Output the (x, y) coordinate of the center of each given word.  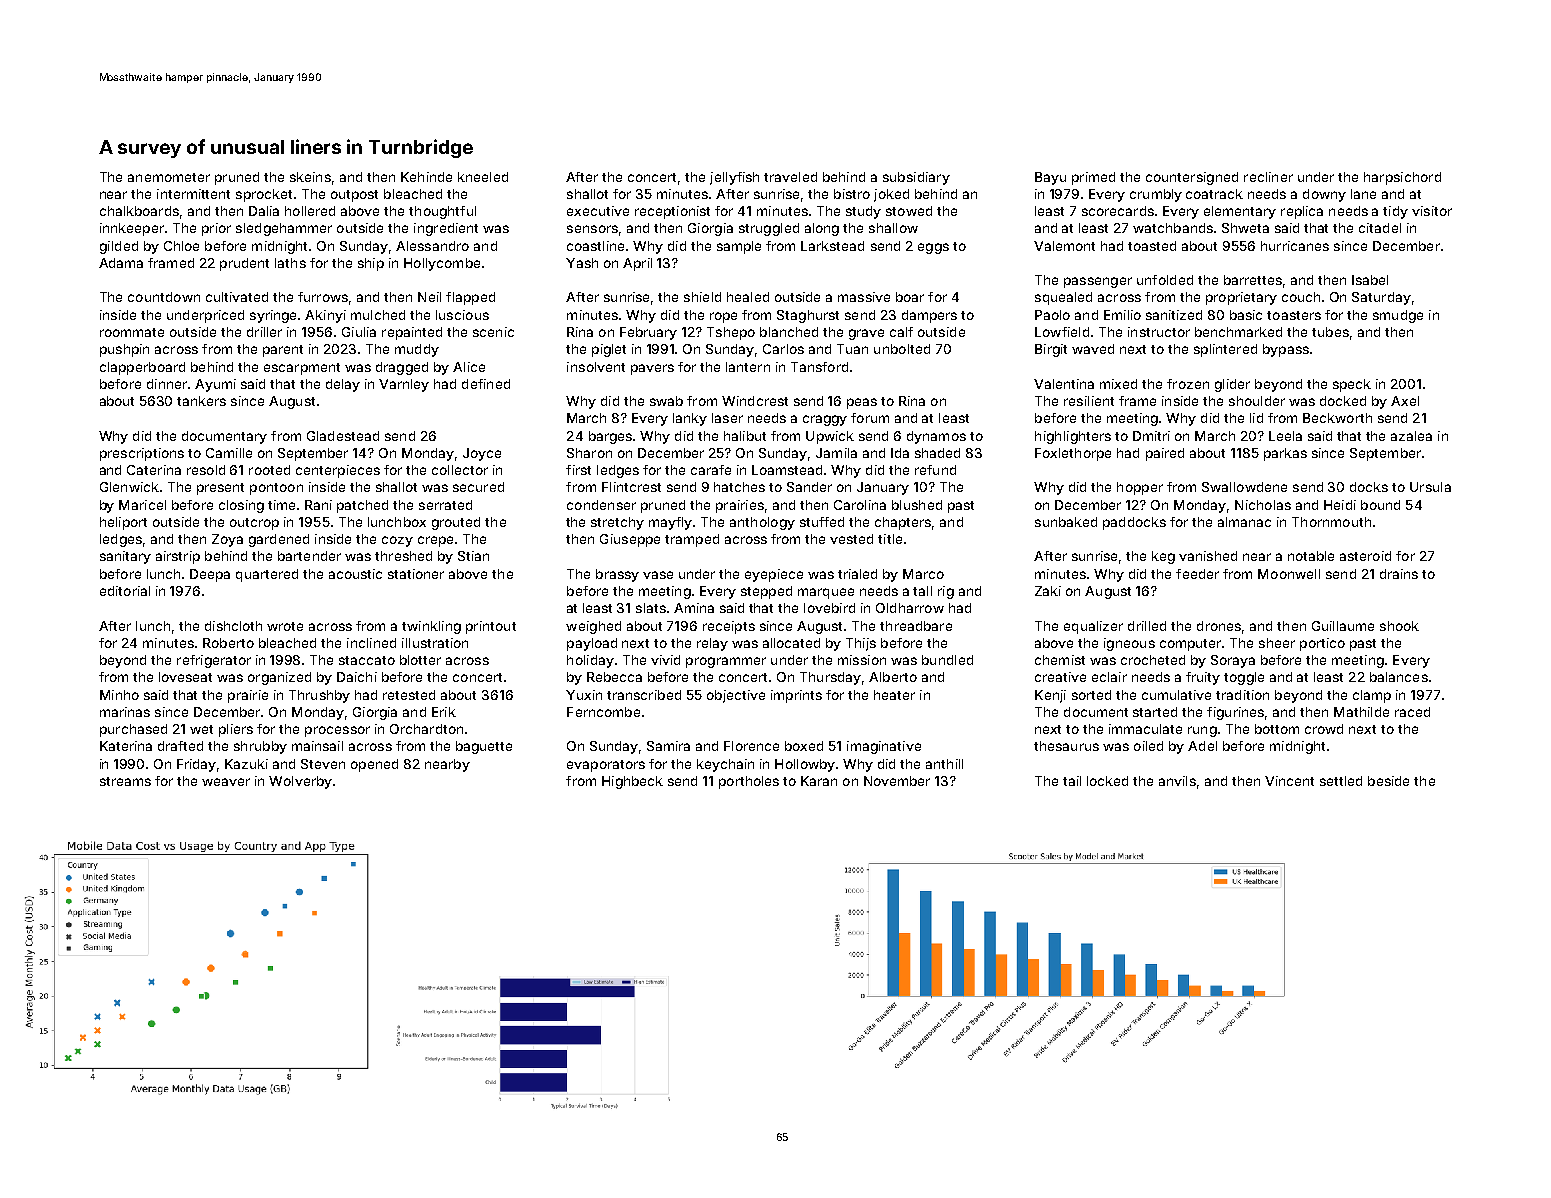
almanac (1244, 522)
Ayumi (215, 385)
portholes (749, 782)
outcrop (254, 524)
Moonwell (1289, 574)
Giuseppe (630, 540)
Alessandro (432, 246)
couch (1301, 297)
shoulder (1257, 401)
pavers (652, 369)
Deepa (210, 575)
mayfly (671, 523)
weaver (226, 782)
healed (748, 297)
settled (1341, 781)
